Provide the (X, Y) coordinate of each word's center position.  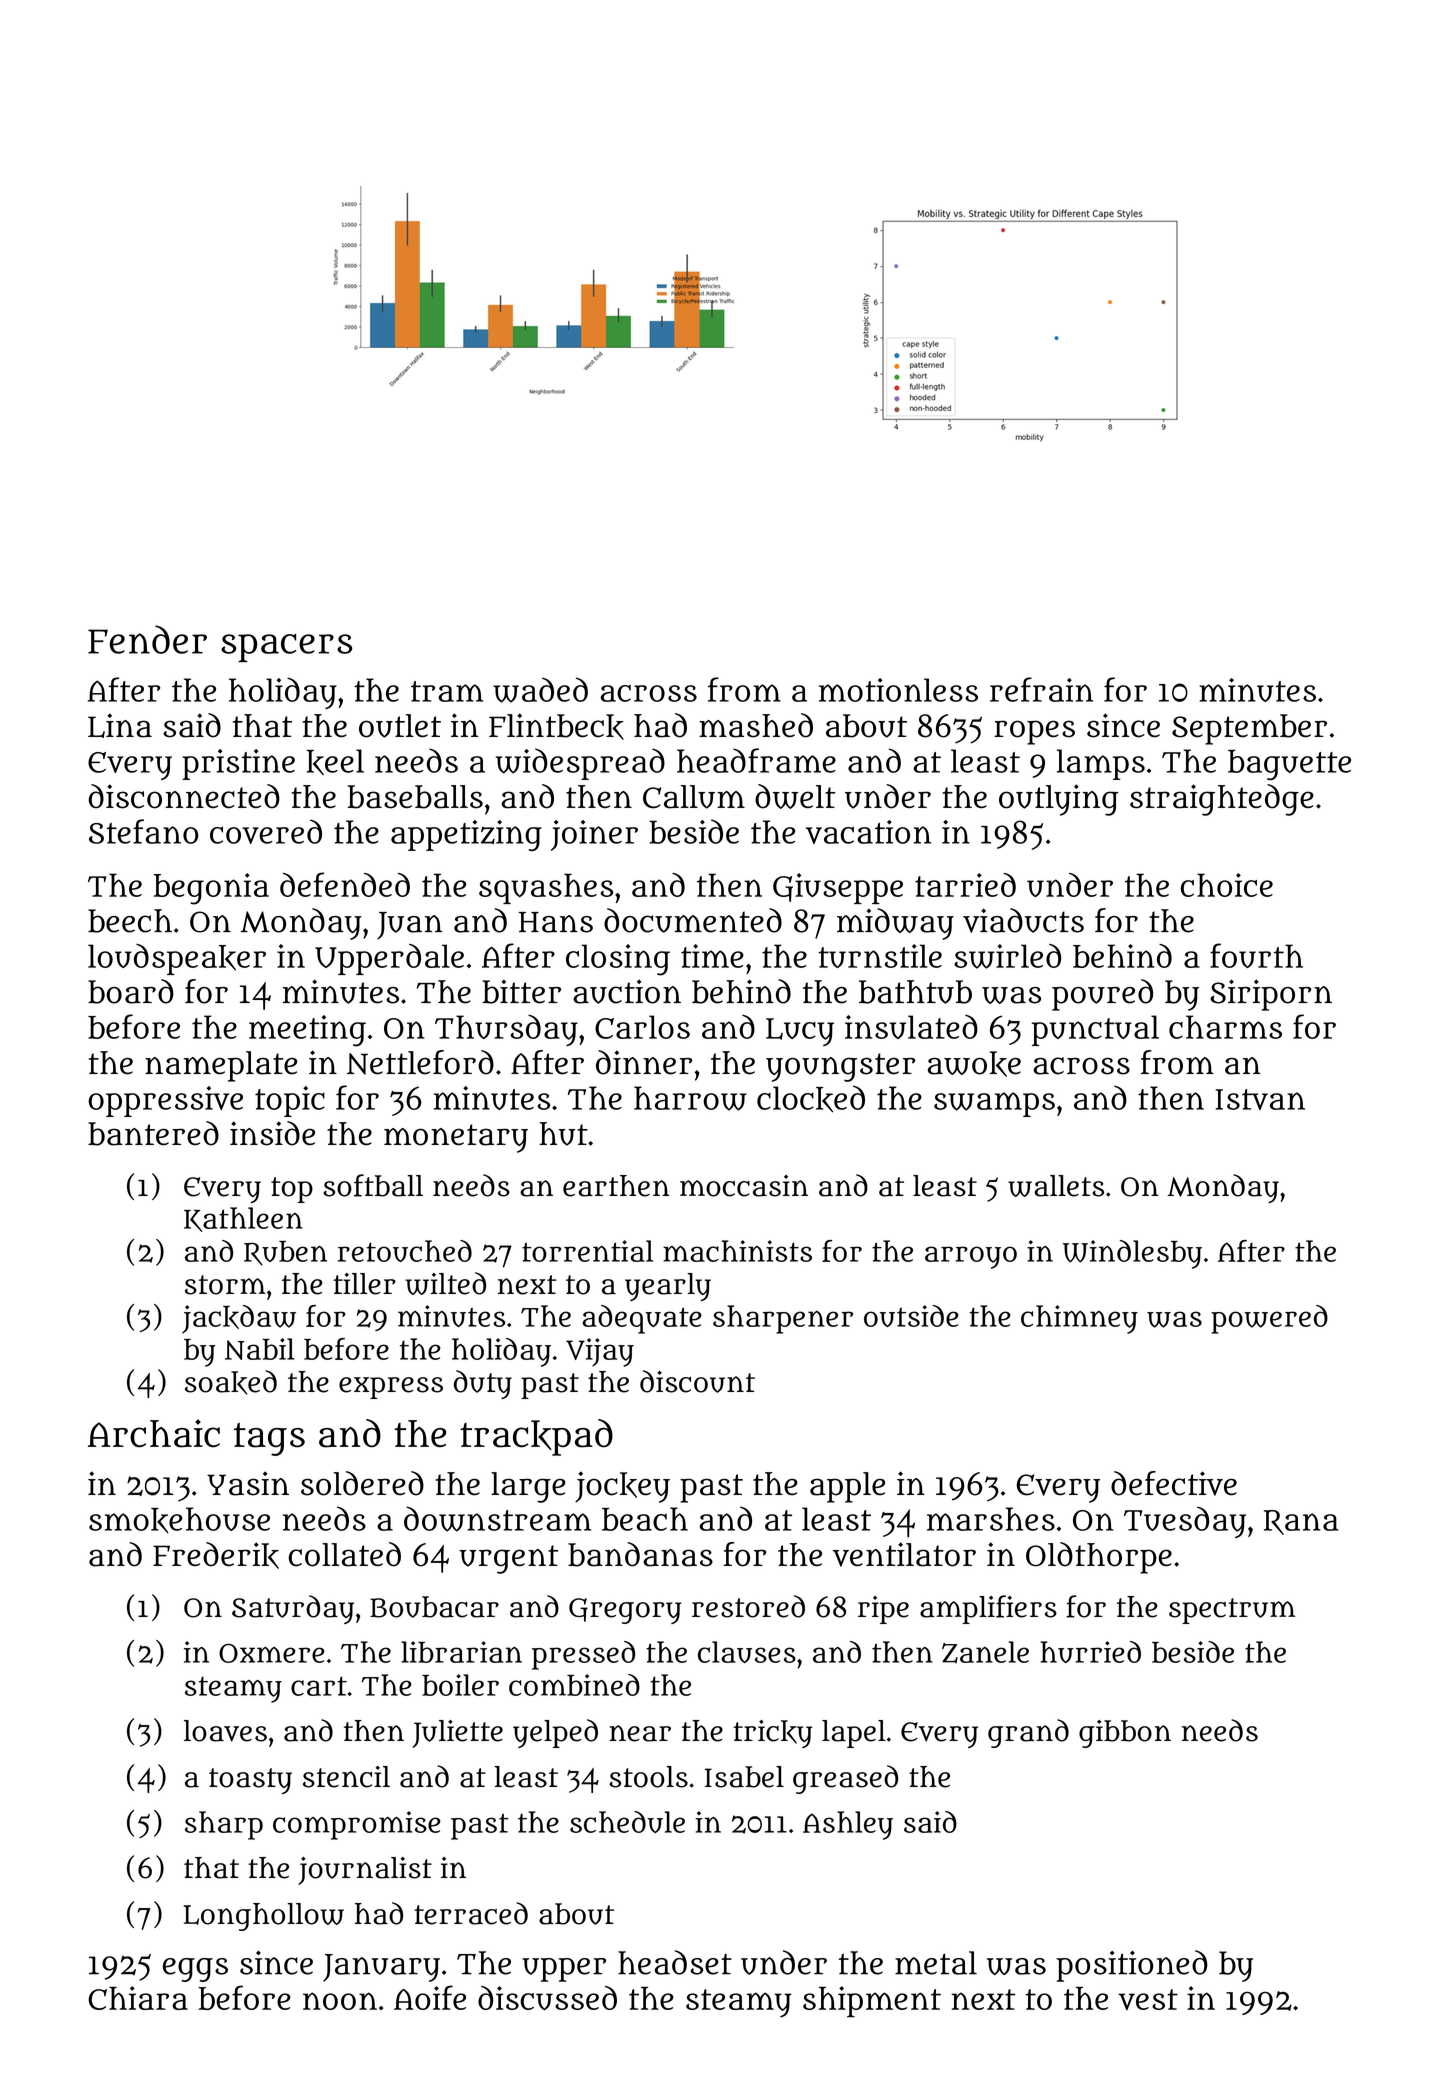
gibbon (1125, 1734)
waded (540, 690)
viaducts (1023, 920)
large (528, 1487)
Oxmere (272, 1653)
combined (574, 1685)
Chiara (138, 1998)
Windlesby (1132, 1254)
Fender (147, 639)
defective (1174, 1483)
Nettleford (420, 1062)
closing (618, 960)
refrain (1041, 689)
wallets (1056, 1186)
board (131, 991)
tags (269, 1439)
